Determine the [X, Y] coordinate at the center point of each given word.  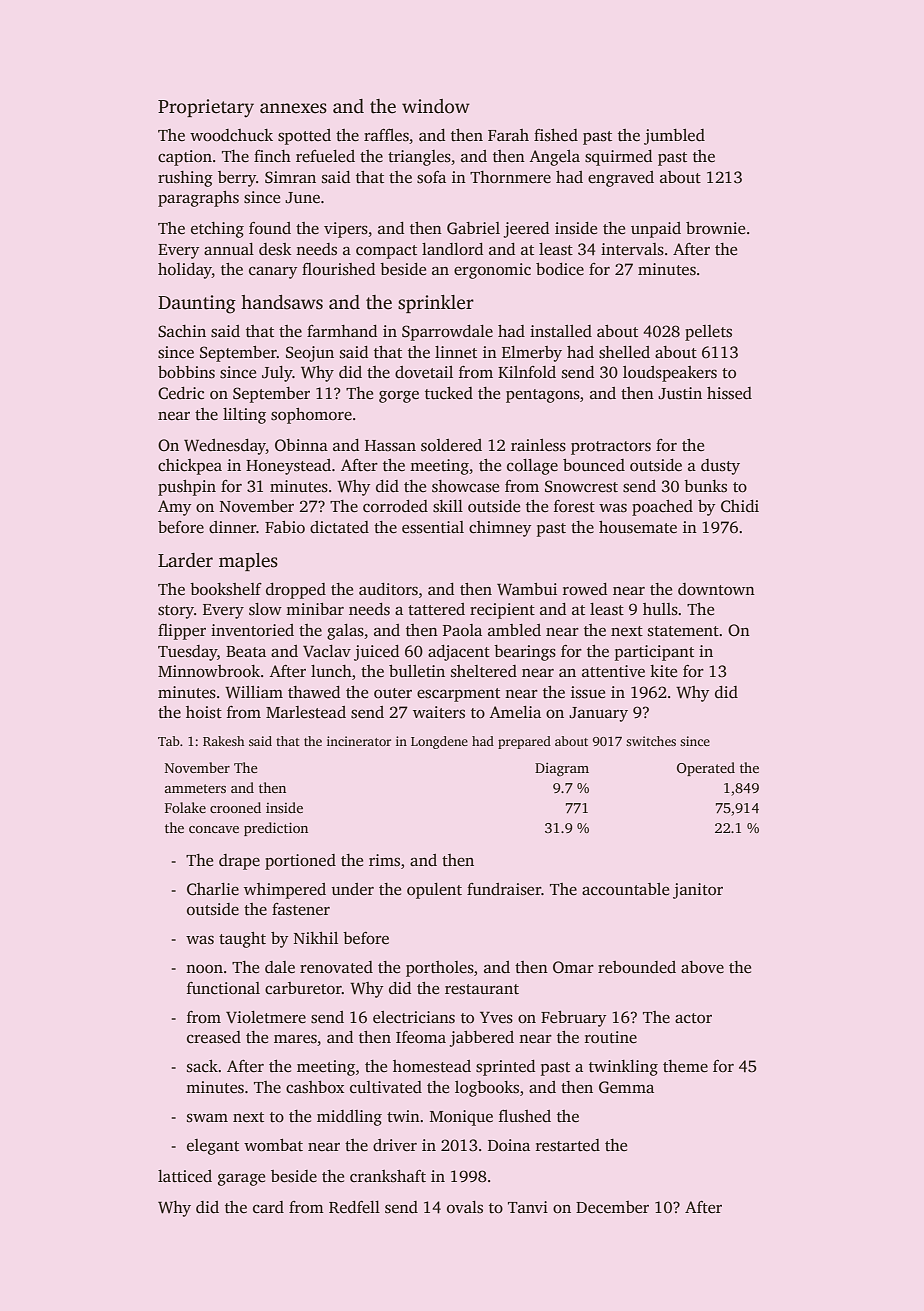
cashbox [315, 1087]
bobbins [186, 372]
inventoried [252, 630]
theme [685, 1066]
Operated [706, 769]
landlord [452, 249]
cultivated [386, 1087]
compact [386, 252]
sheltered [484, 671]
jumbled [674, 137]
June [302, 198]
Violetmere [266, 1017]
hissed [729, 393]
